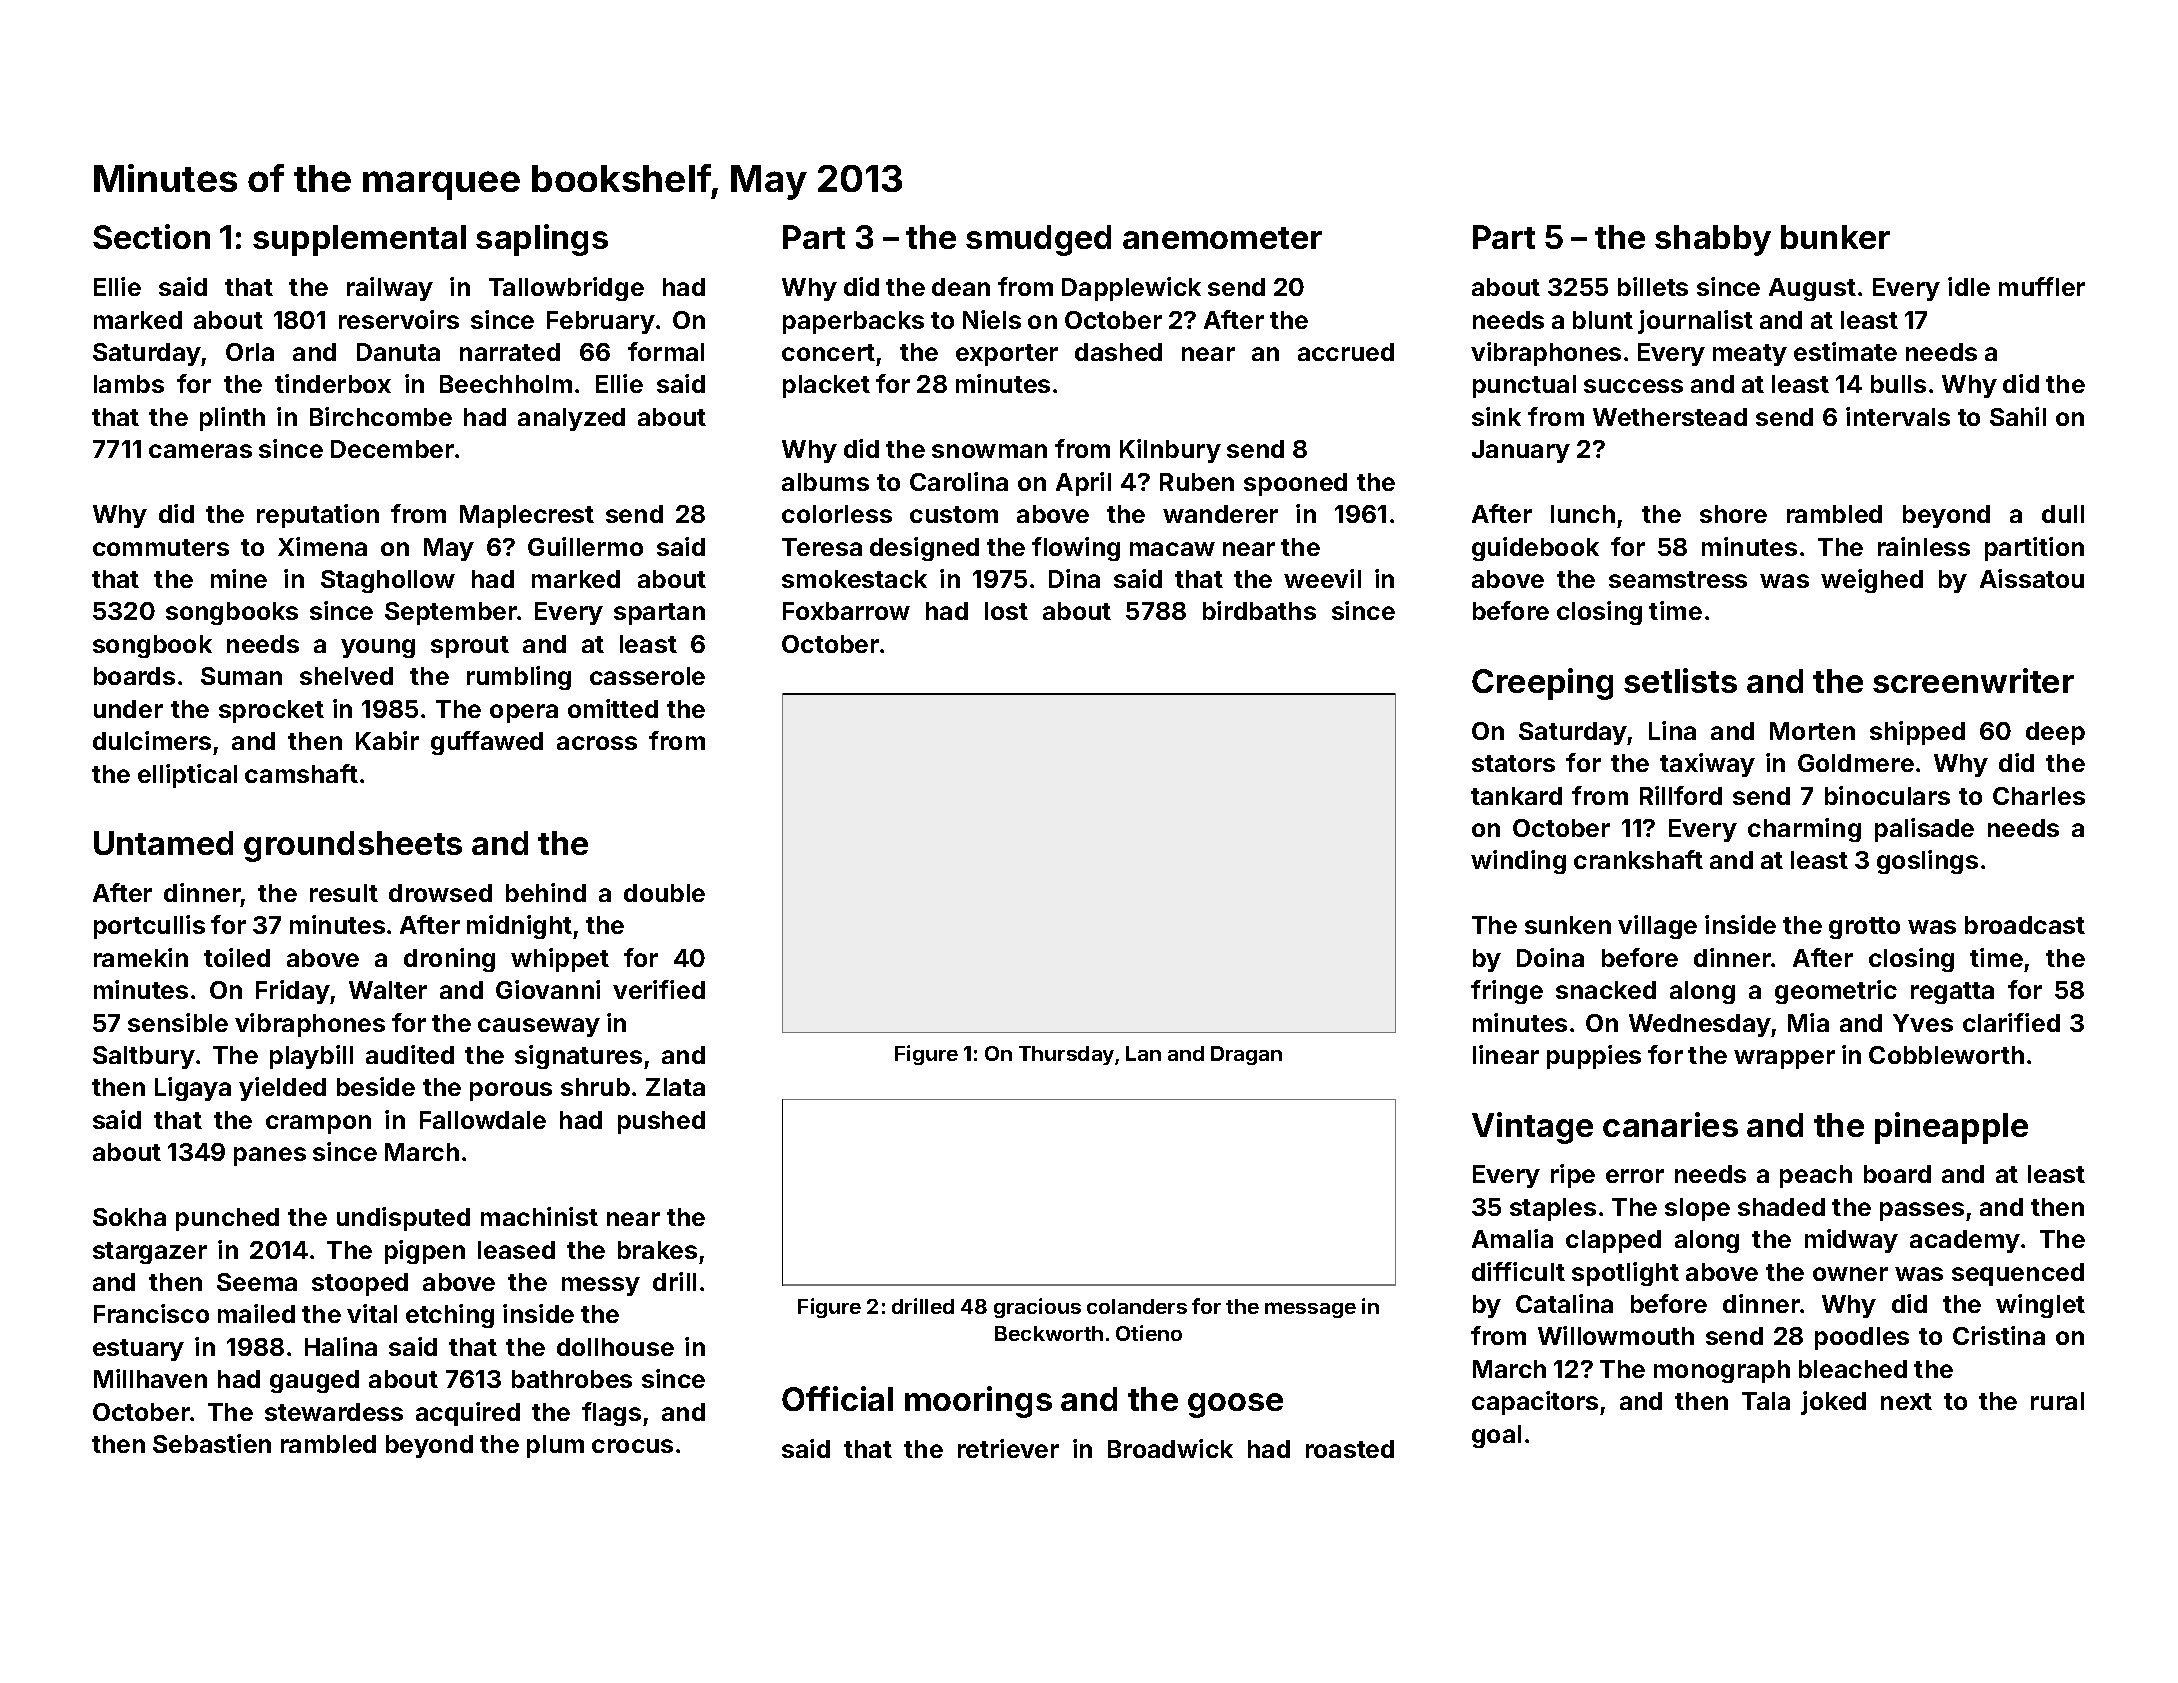  What do you see at coordinates (1924, 546) in the screenshot?
I see `rainless` at bounding box center [1924, 546].
